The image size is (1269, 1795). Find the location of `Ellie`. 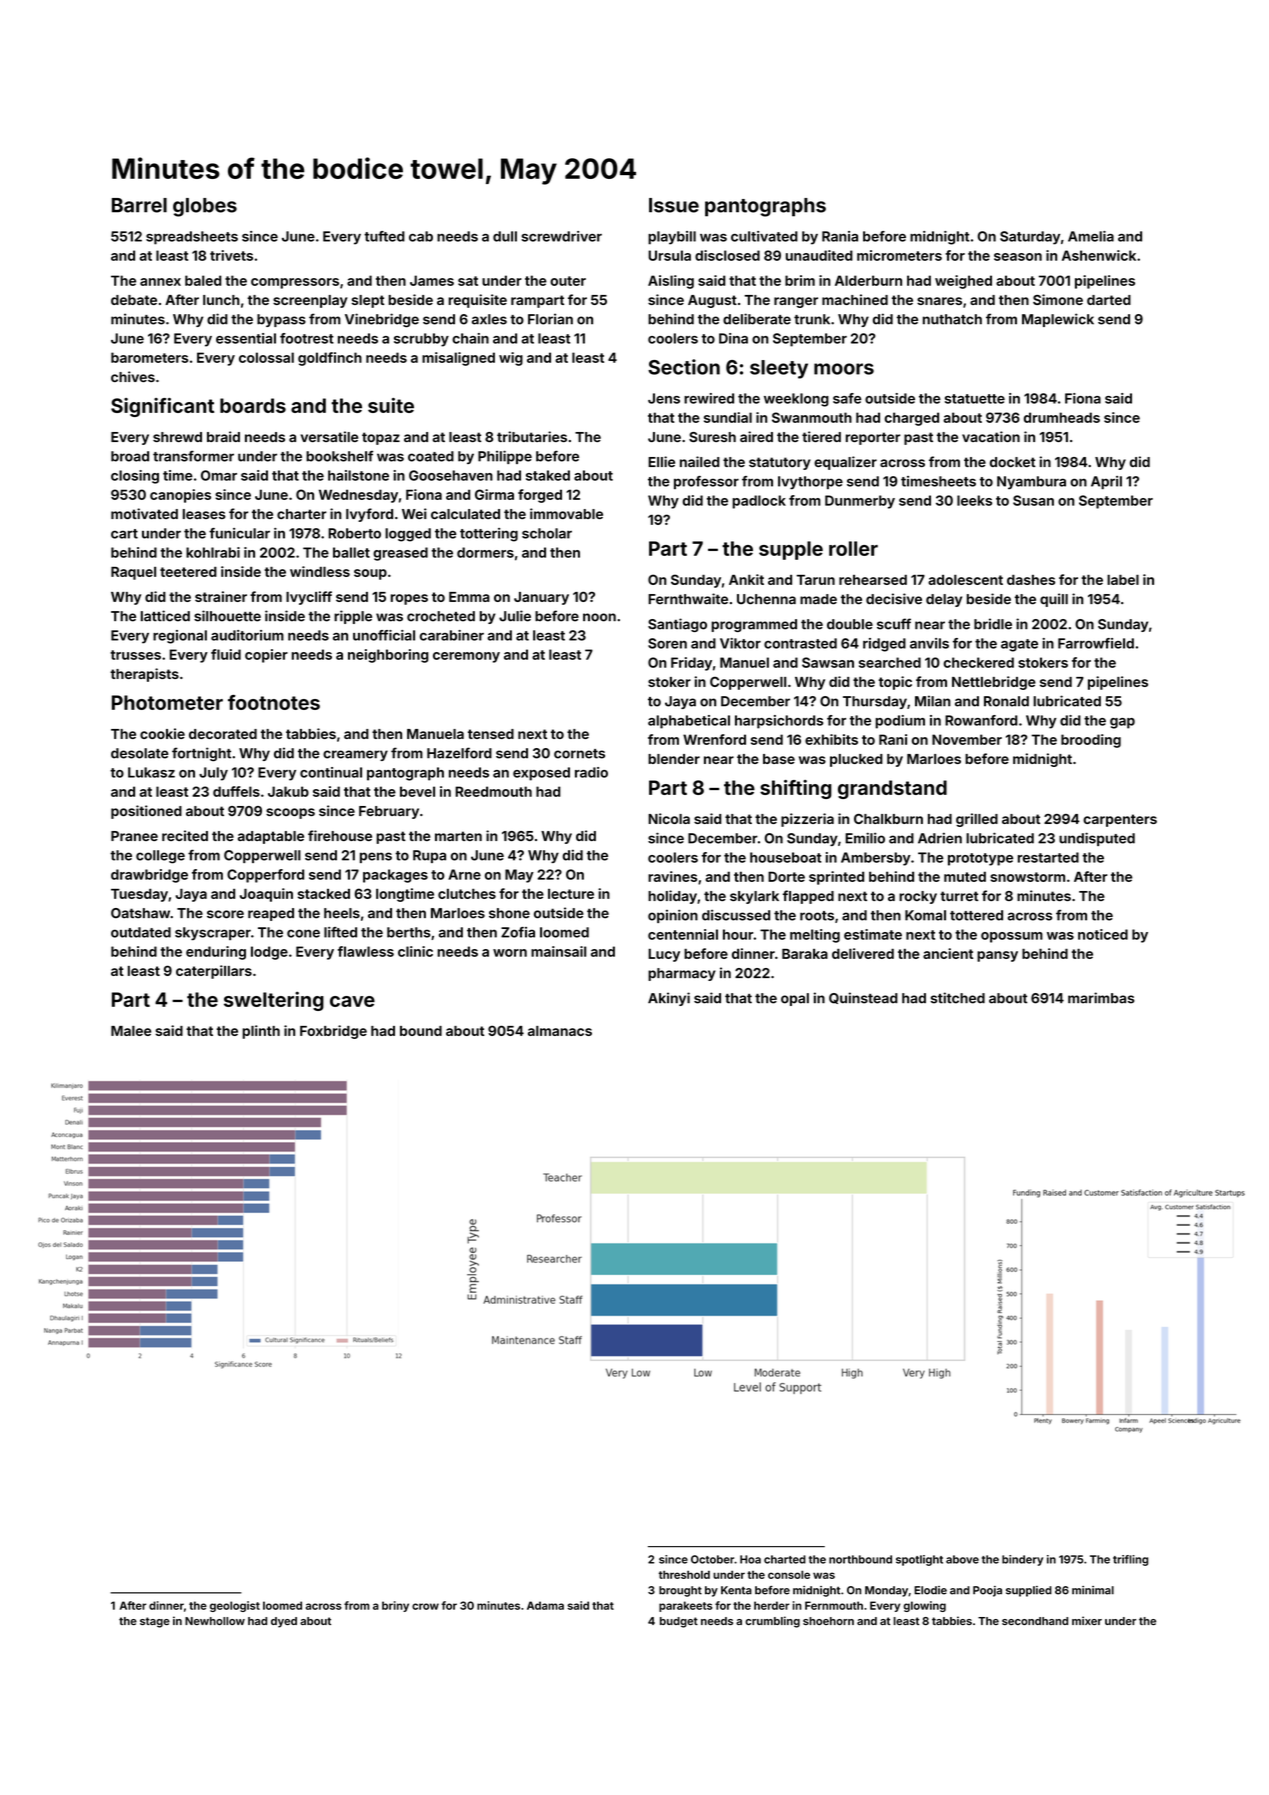

Ellie is located at coordinates (661, 461).
